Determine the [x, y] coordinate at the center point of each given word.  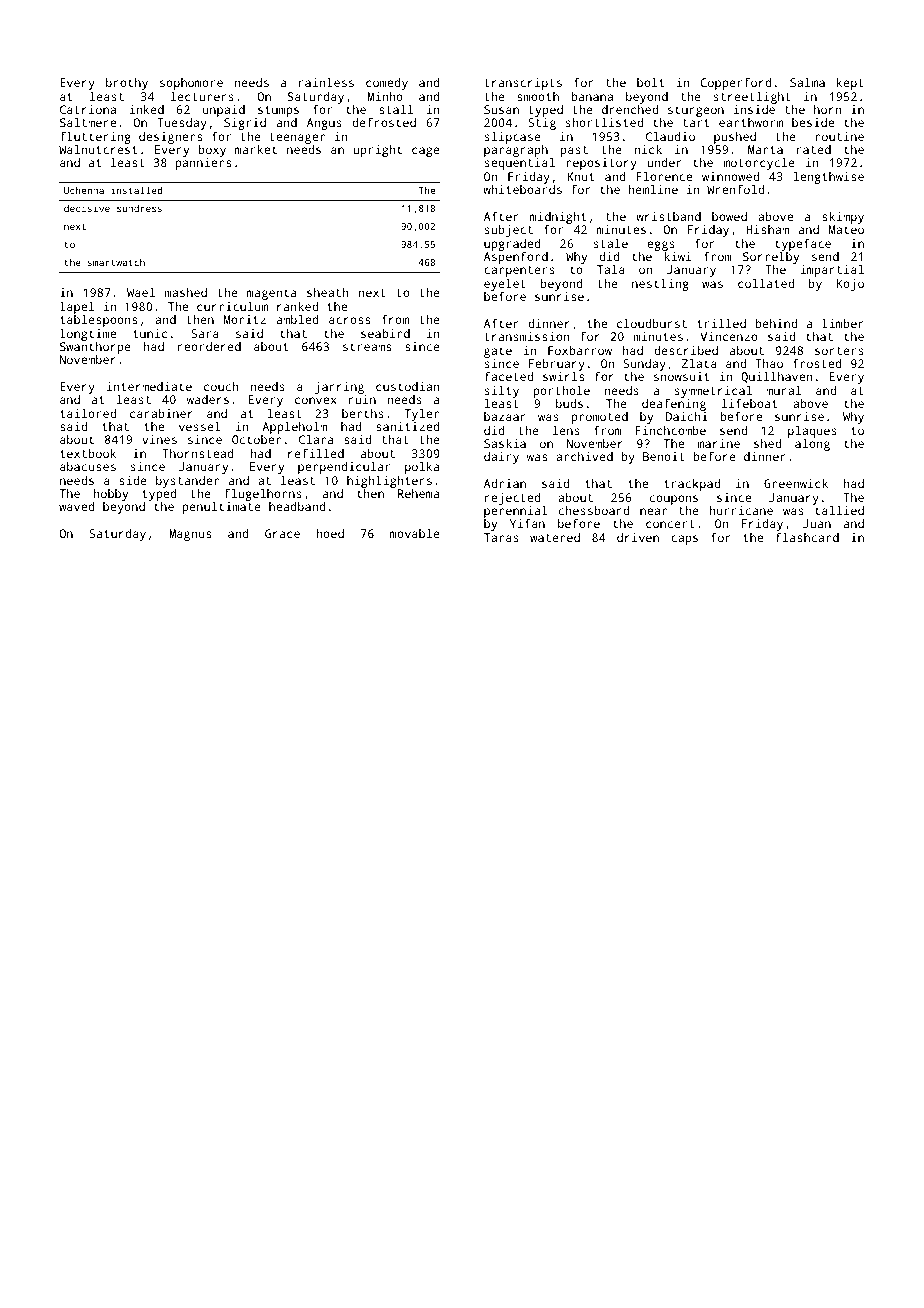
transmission [527, 336]
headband [297, 506]
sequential [520, 164]
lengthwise [828, 178]
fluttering [95, 138]
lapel [77, 308]
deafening [674, 405]
